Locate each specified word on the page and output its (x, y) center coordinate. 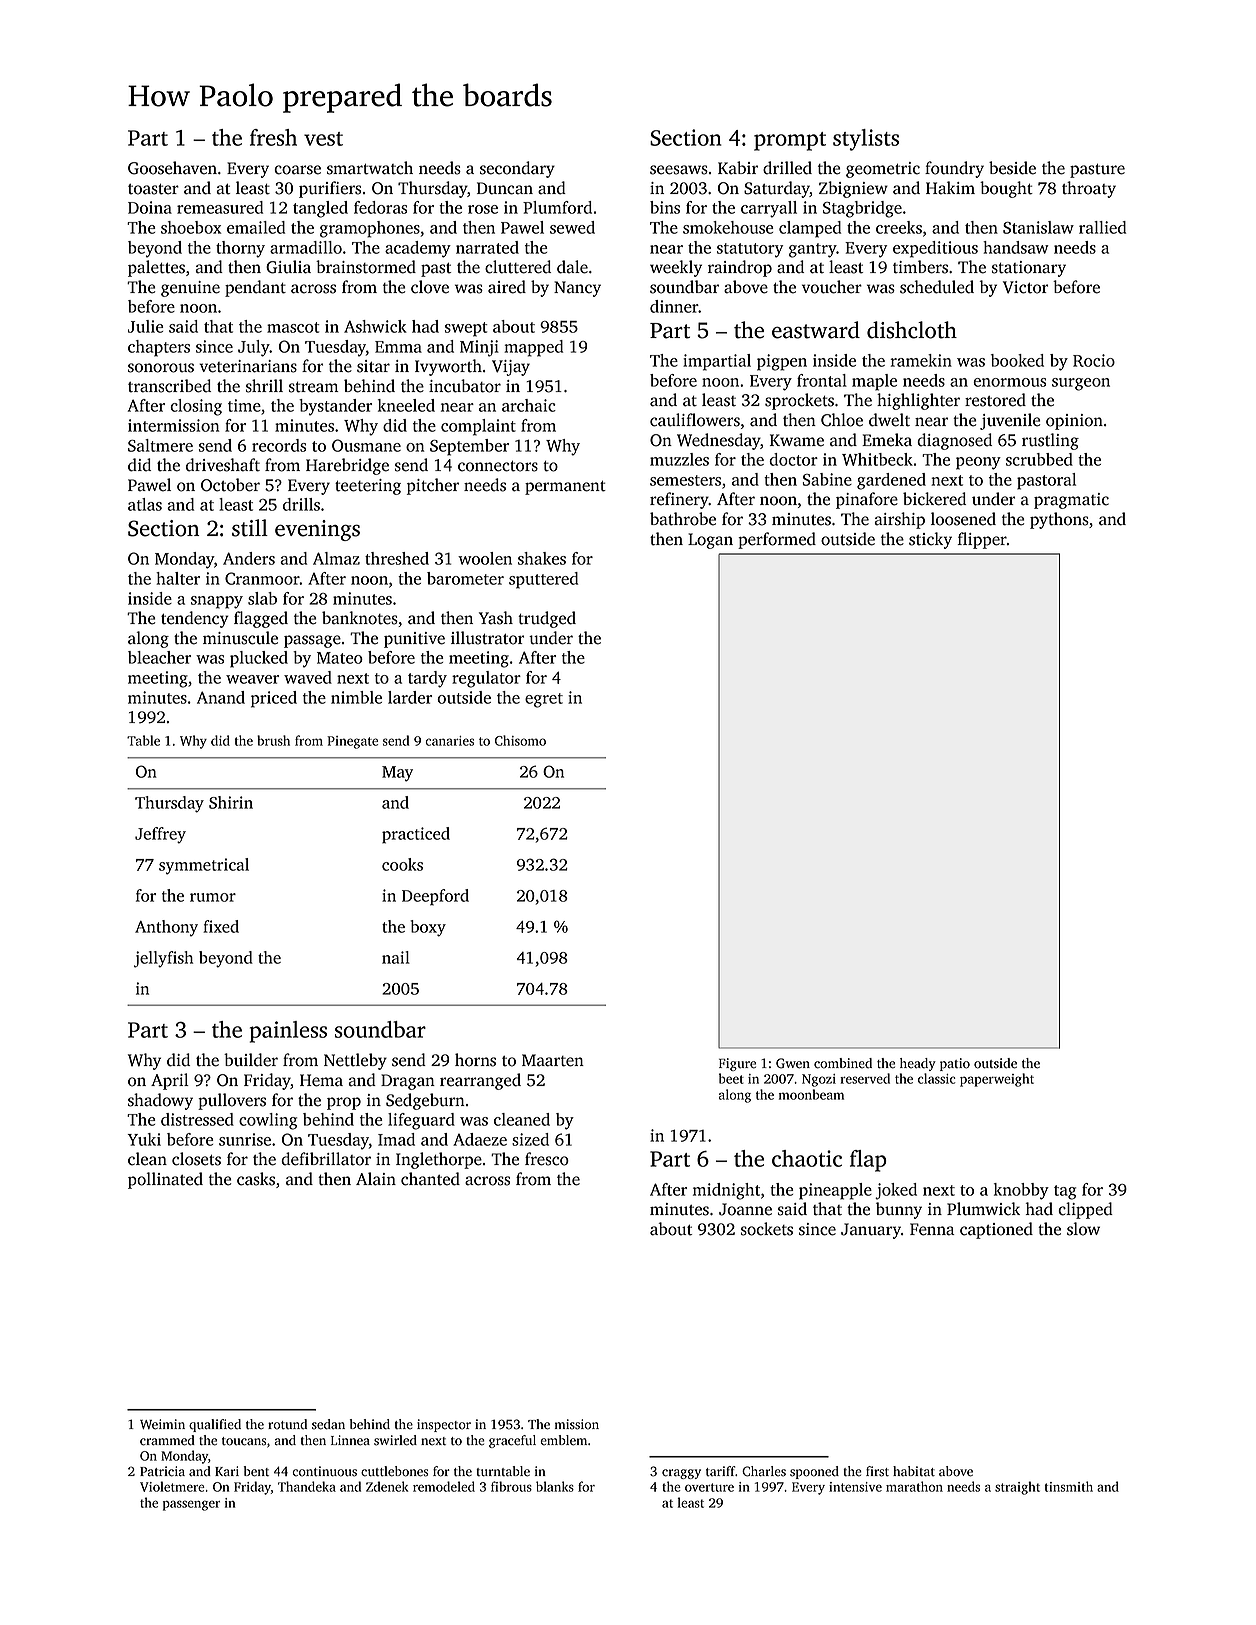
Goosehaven (172, 168)
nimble (356, 697)
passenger (191, 1505)
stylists (866, 140)
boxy (428, 928)
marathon (914, 1486)
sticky (930, 540)
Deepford (435, 897)
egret (544, 700)
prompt (790, 141)
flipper (982, 540)
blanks (555, 1486)
